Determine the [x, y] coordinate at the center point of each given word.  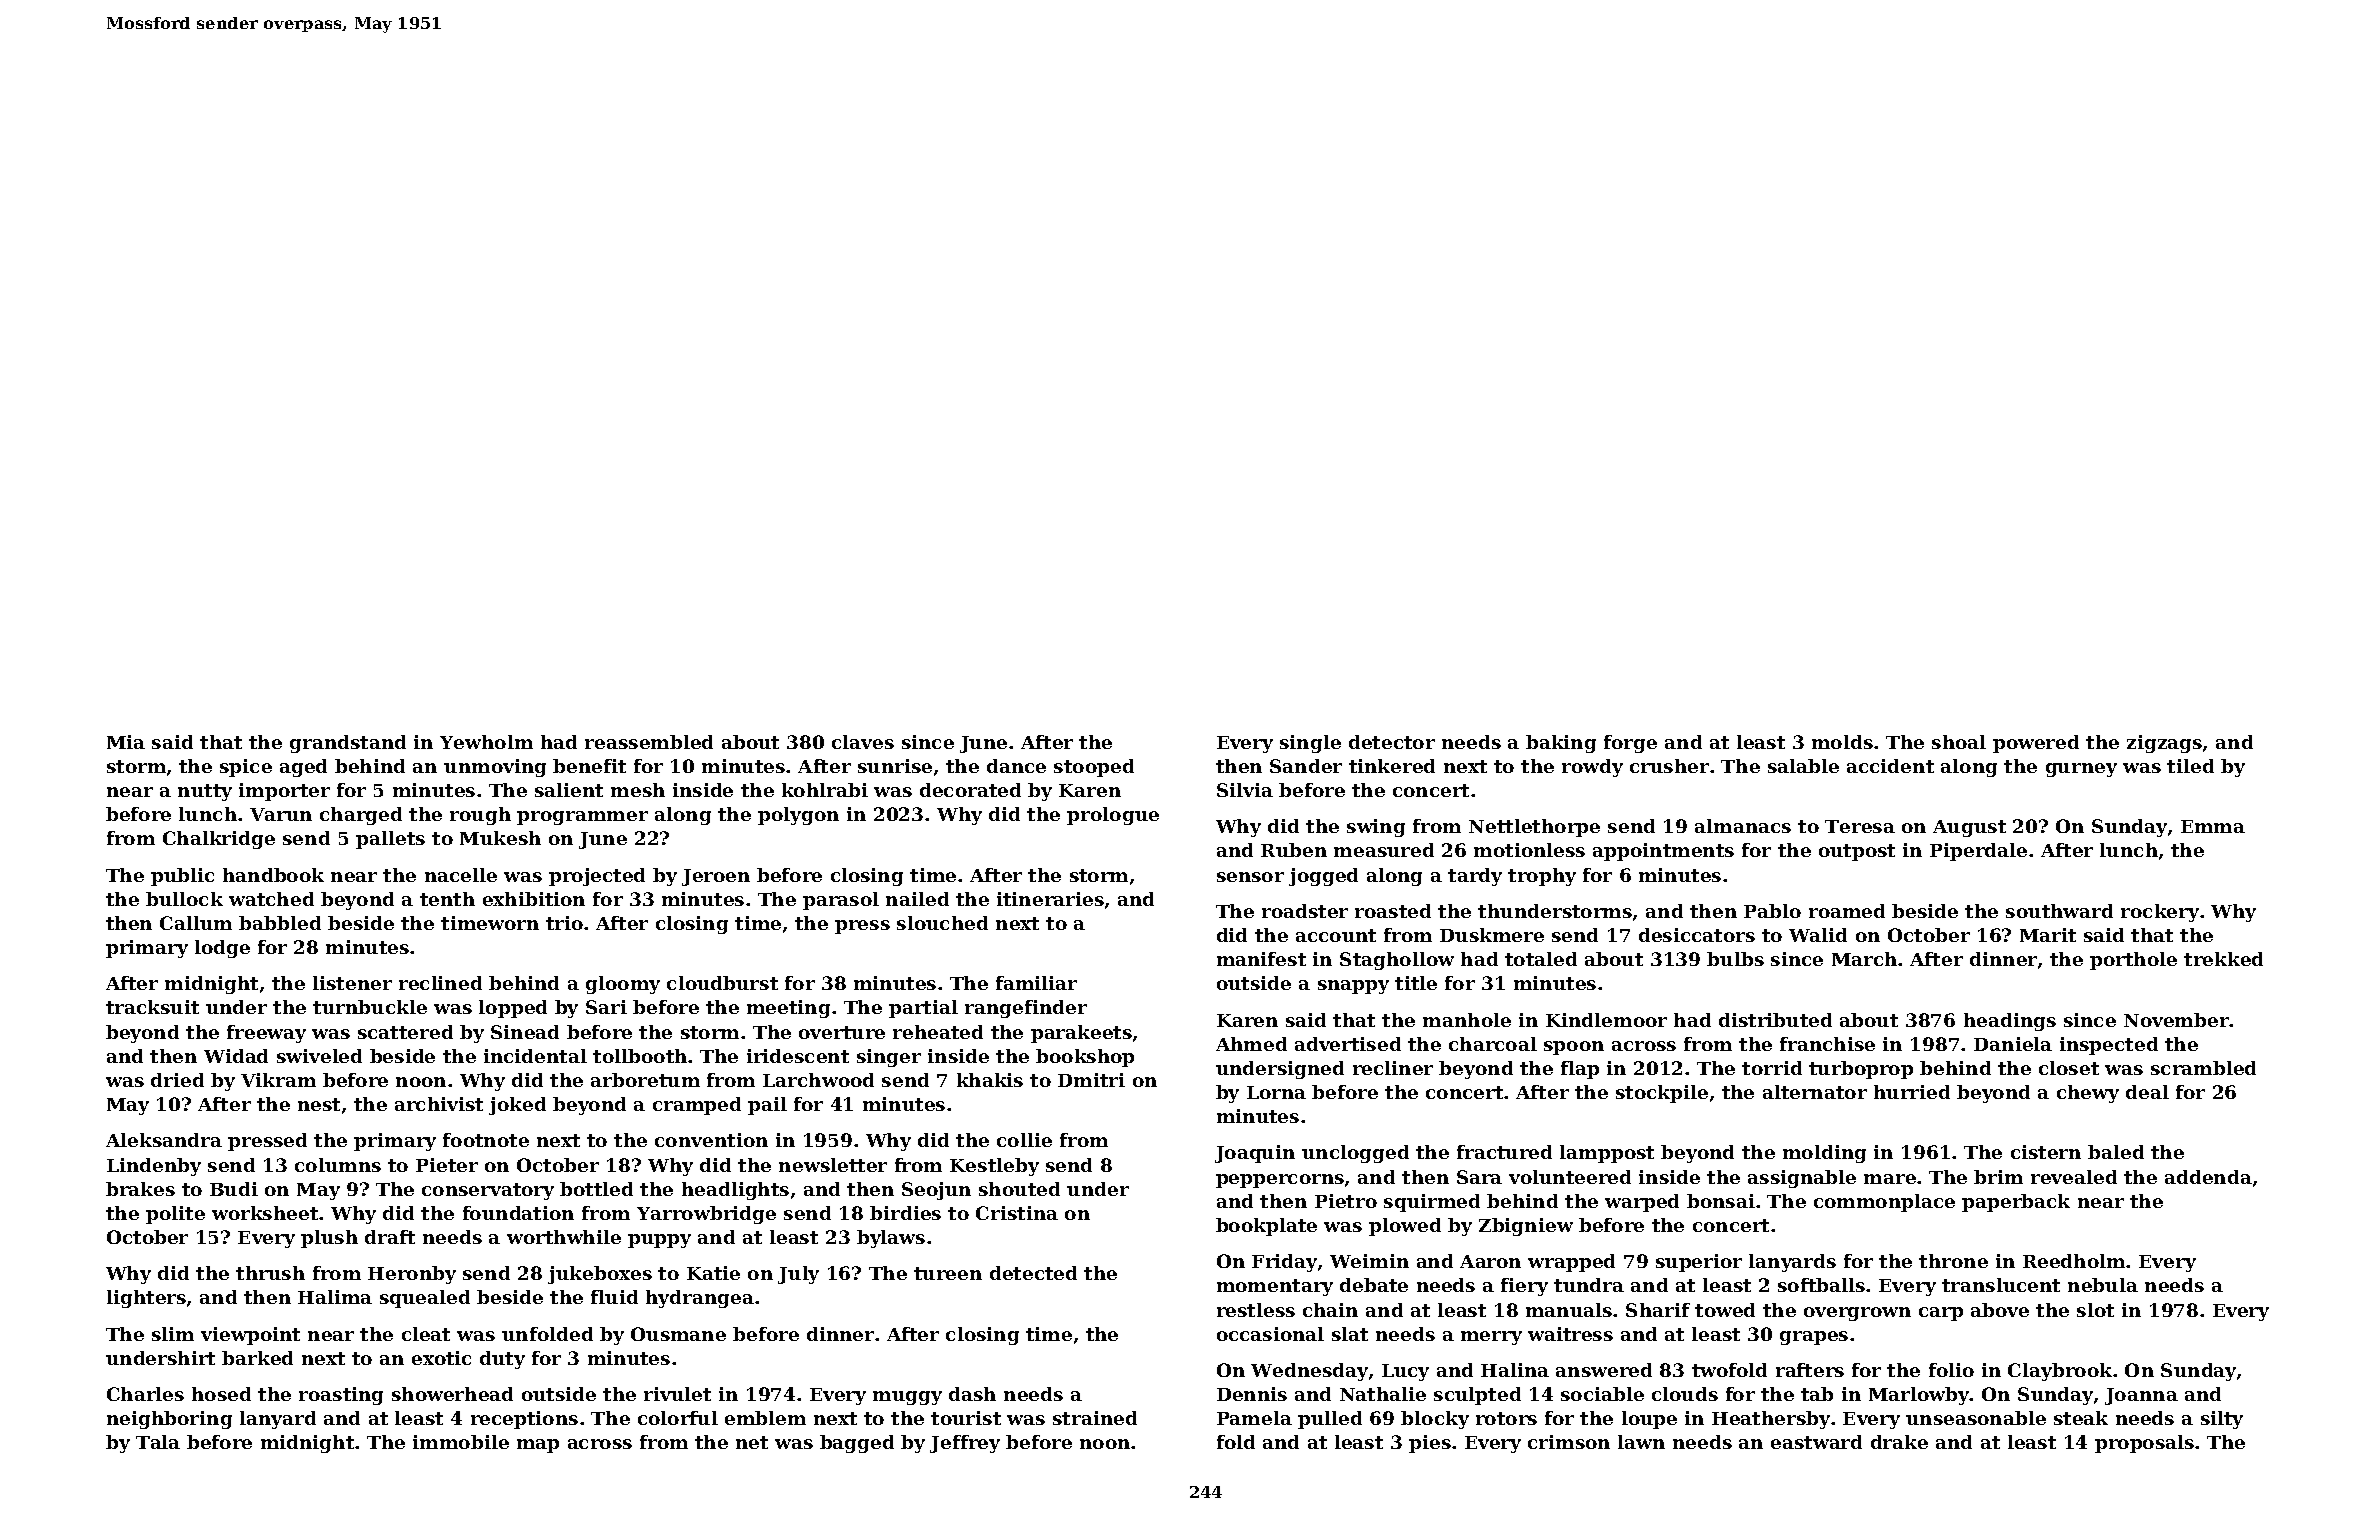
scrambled [2203, 1068]
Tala [158, 1442]
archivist [439, 1104]
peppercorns [1280, 1181]
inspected [2109, 1046]
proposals [2144, 1444]
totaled [1541, 959]
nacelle [461, 875]
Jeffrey [965, 1444]
